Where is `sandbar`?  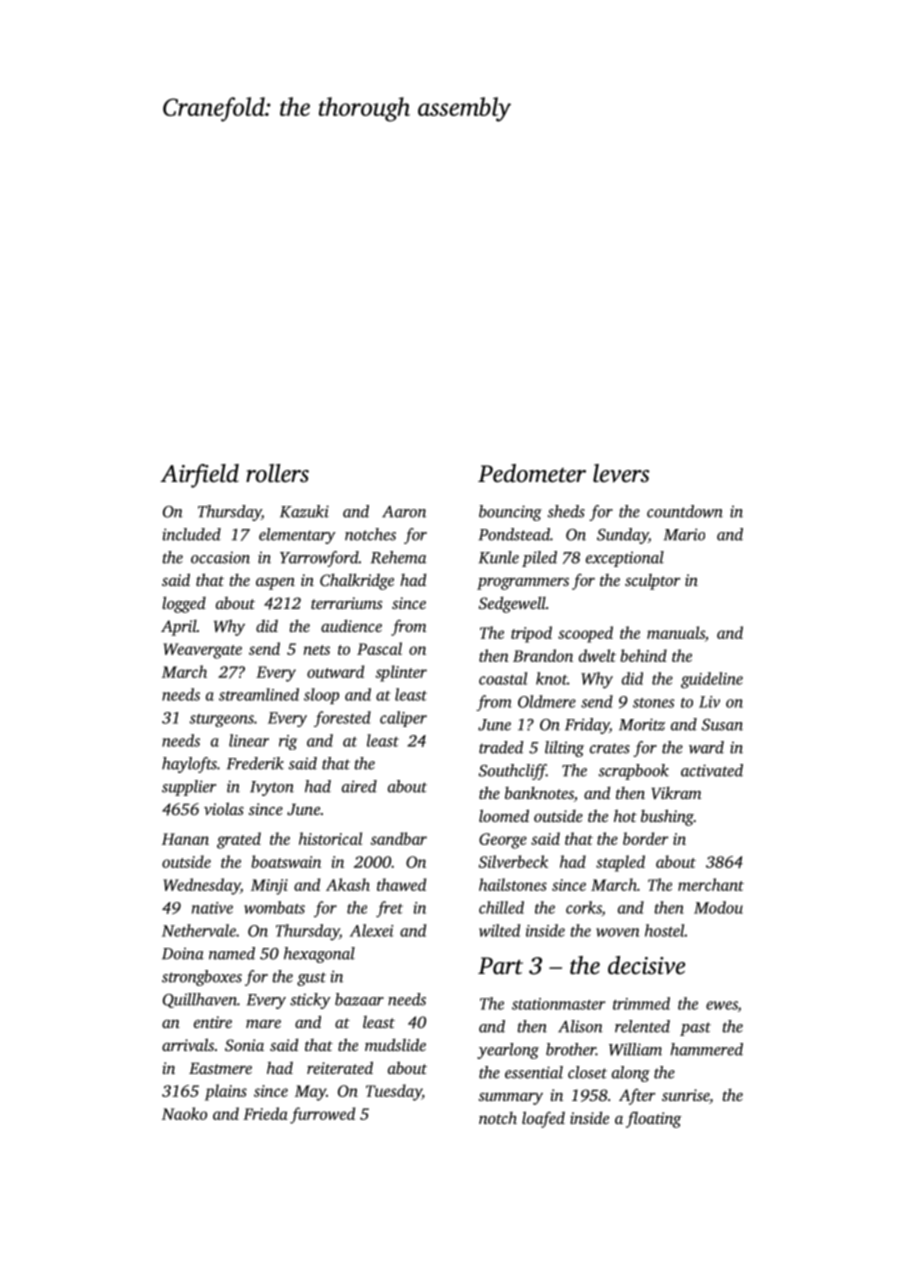
sandbar is located at coordinates (398, 838).
